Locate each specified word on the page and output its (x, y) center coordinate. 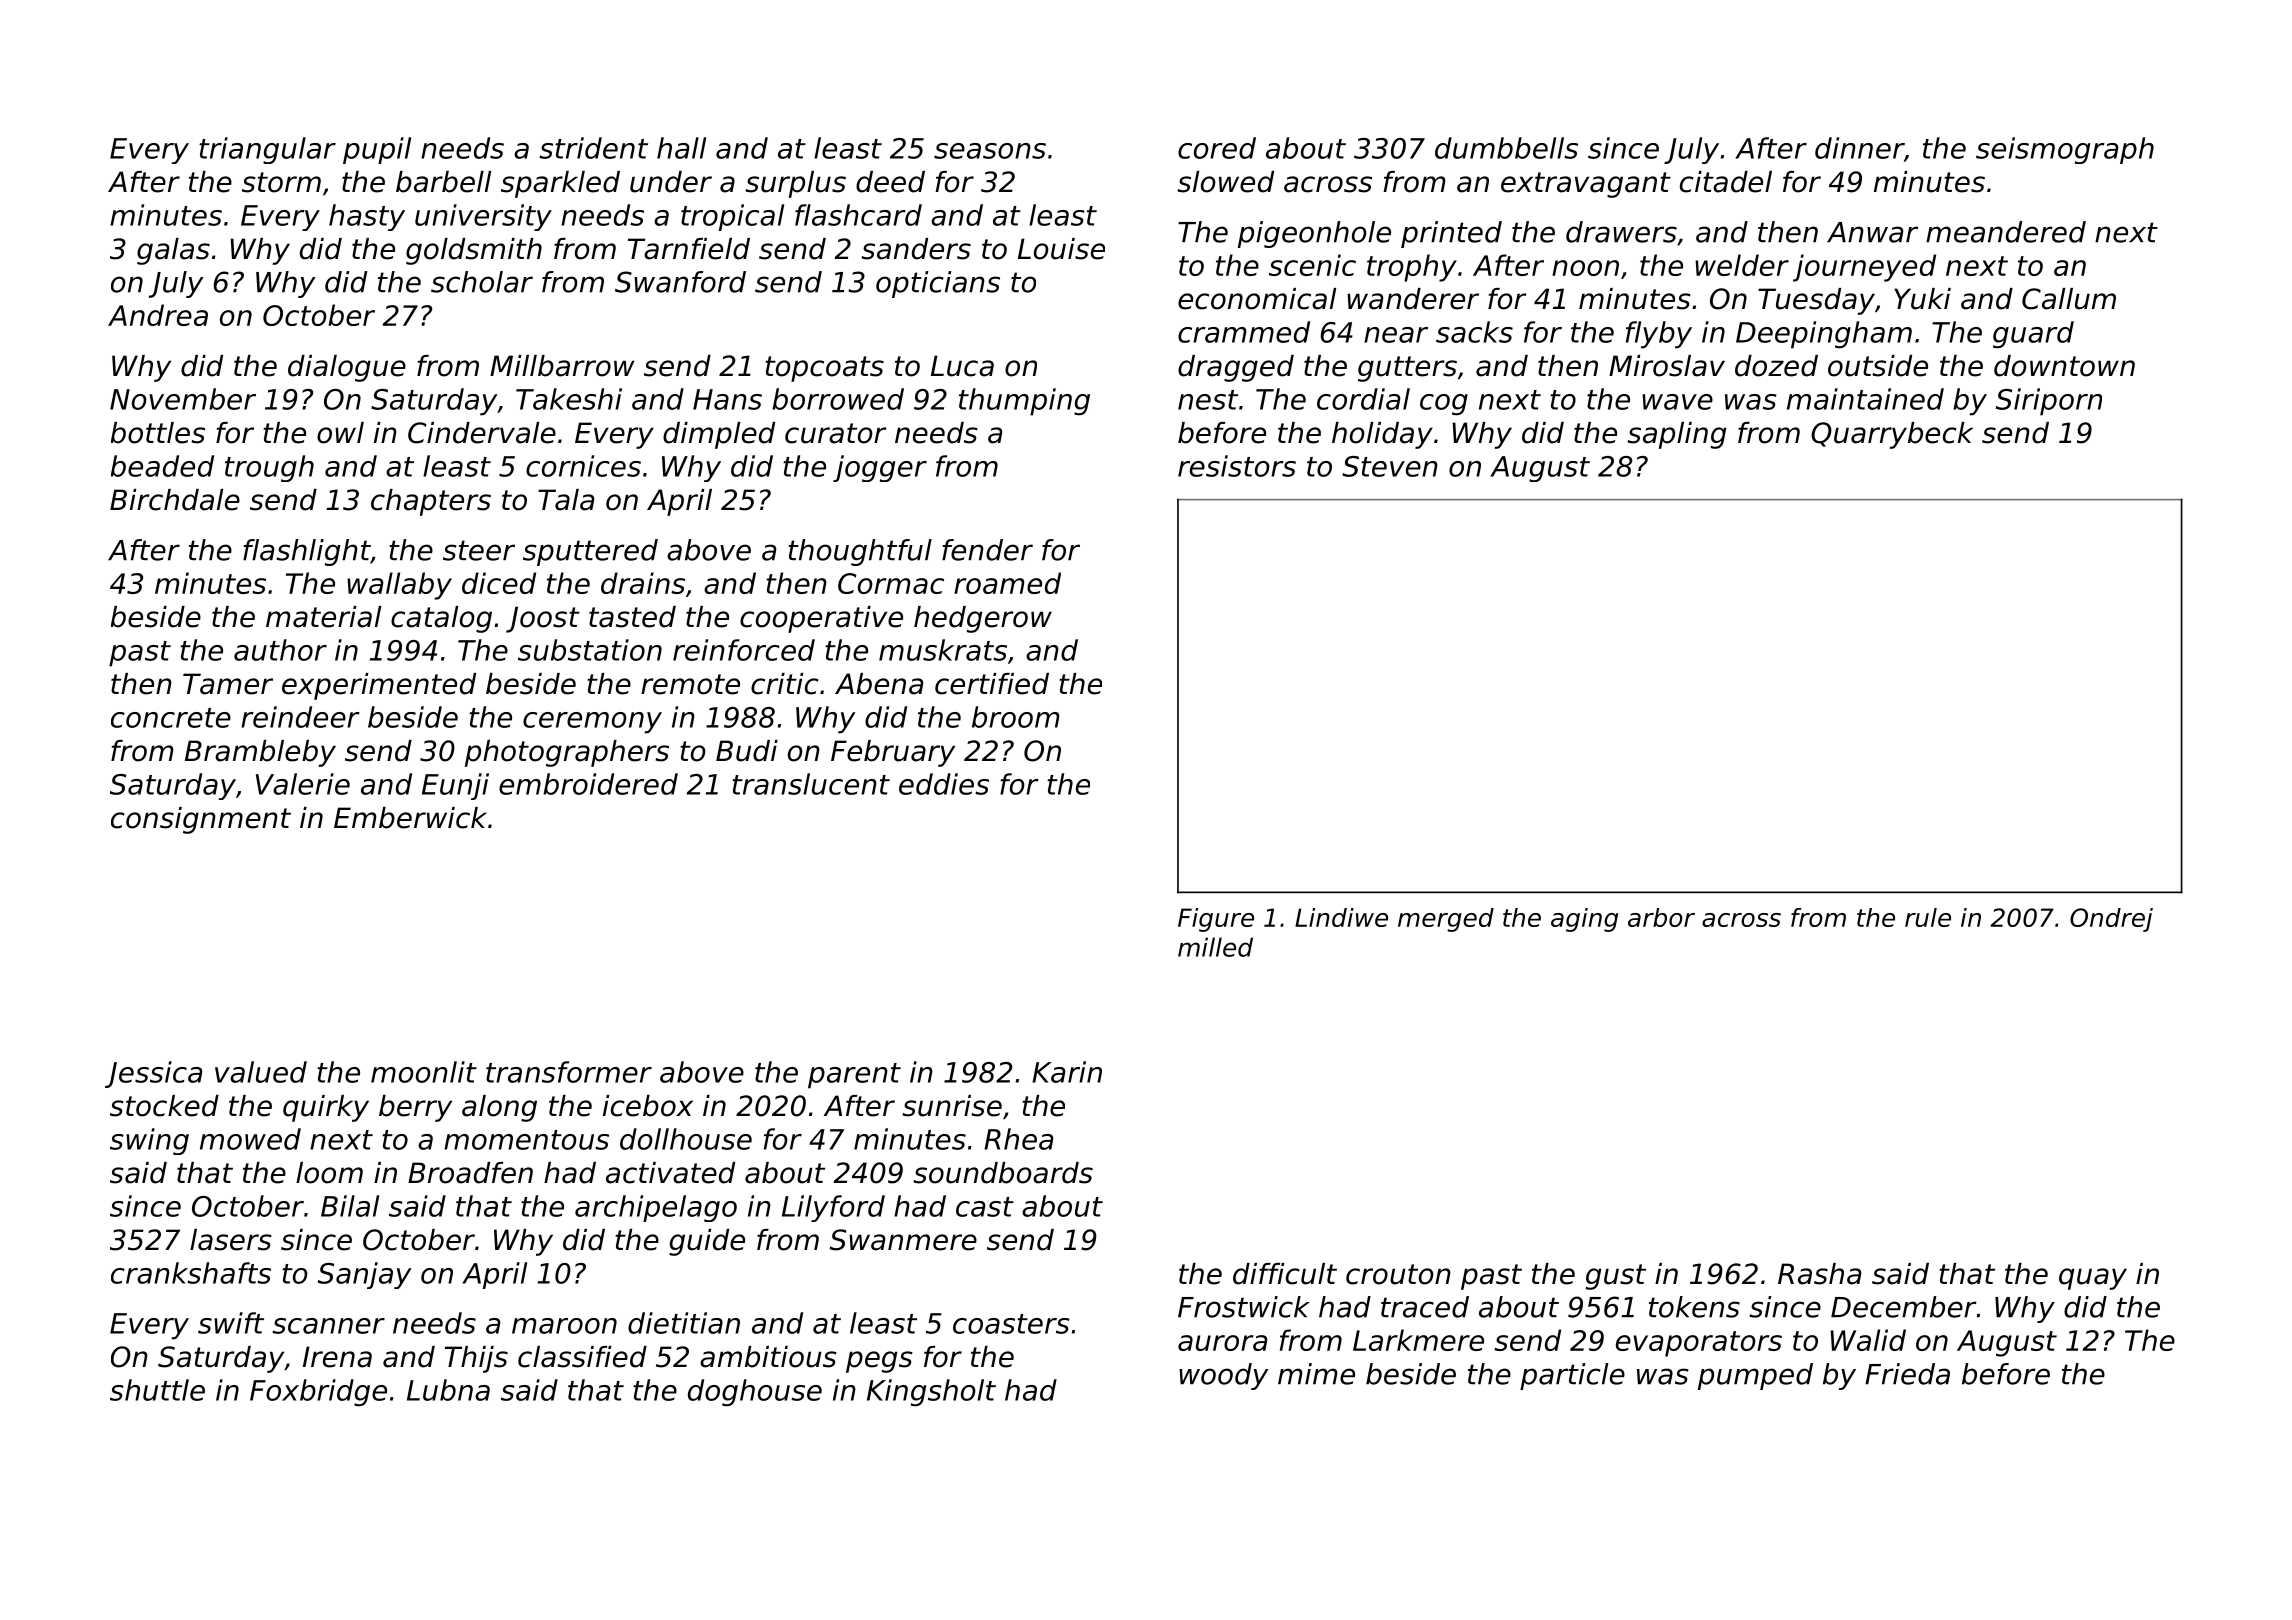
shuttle (157, 1390)
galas (173, 251)
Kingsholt (931, 1393)
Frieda (1907, 1374)
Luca (962, 366)
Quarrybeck (1892, 435)
